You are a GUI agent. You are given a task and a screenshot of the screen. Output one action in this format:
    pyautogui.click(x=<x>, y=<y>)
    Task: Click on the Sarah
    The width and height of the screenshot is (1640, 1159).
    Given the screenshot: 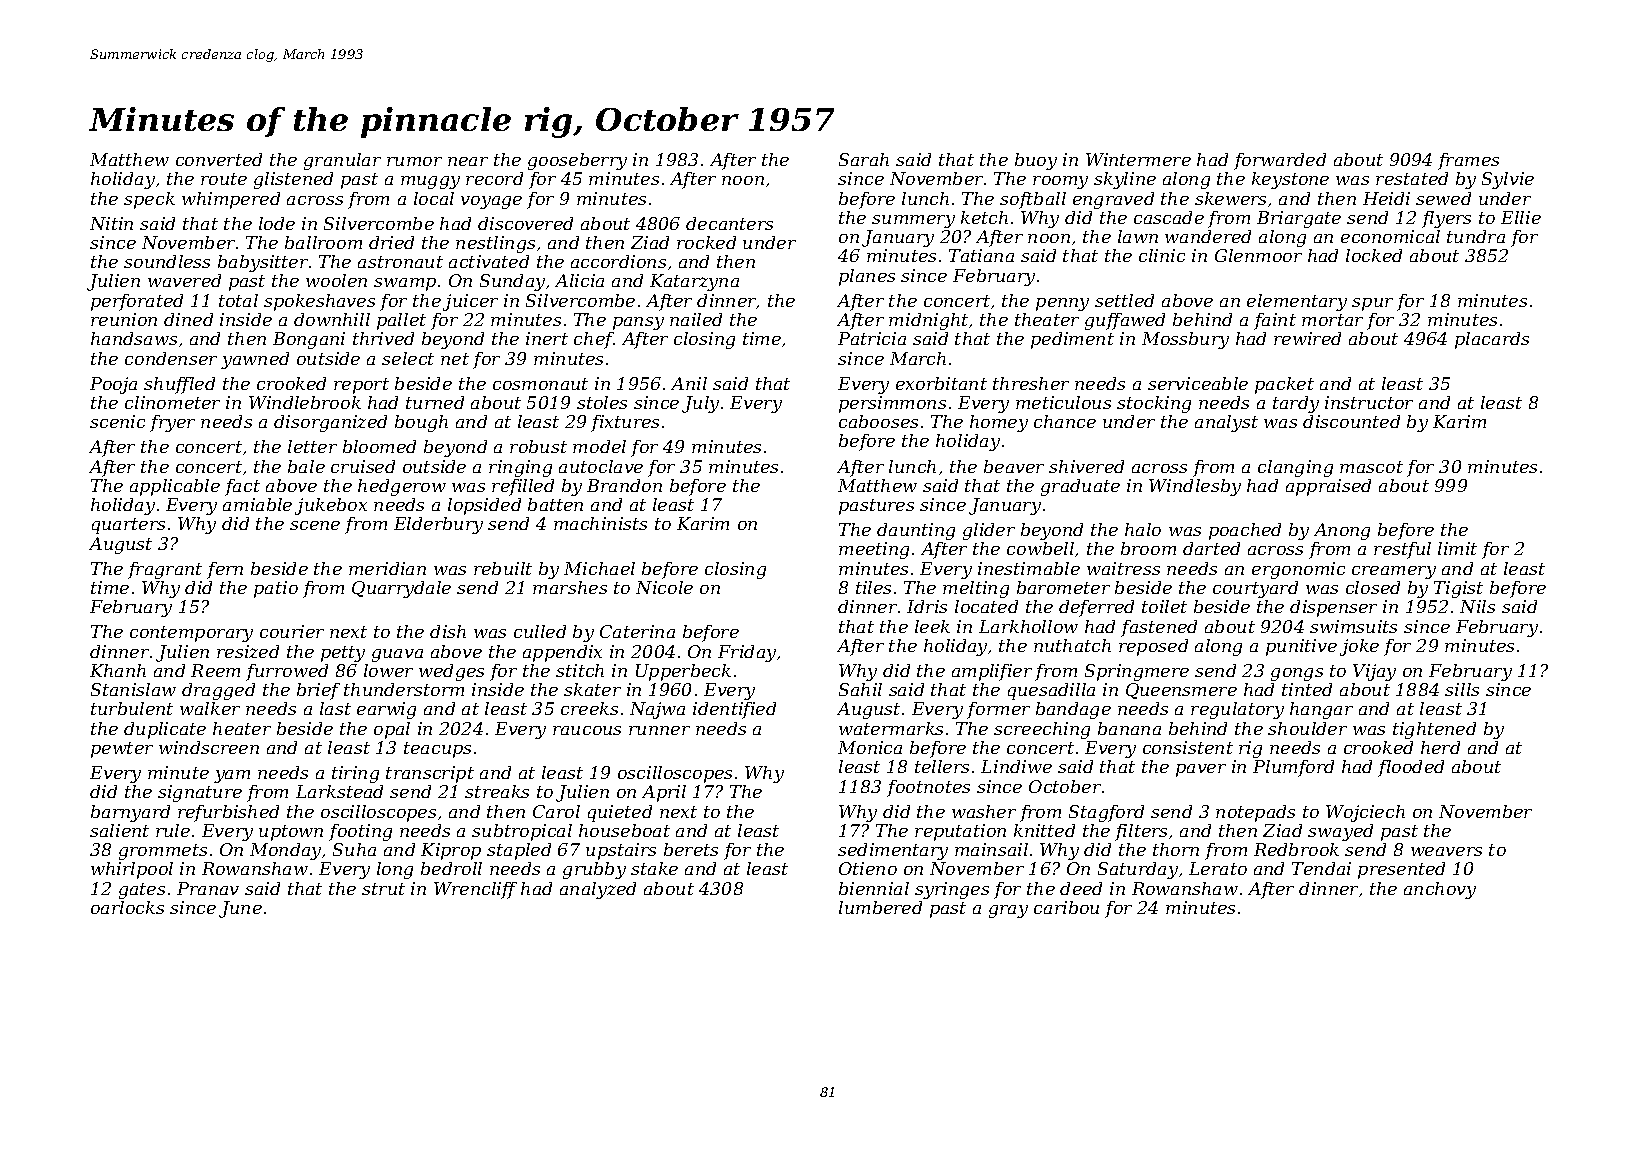 What is the action you would take?
    pyautogui.click(x=864, y=159)
